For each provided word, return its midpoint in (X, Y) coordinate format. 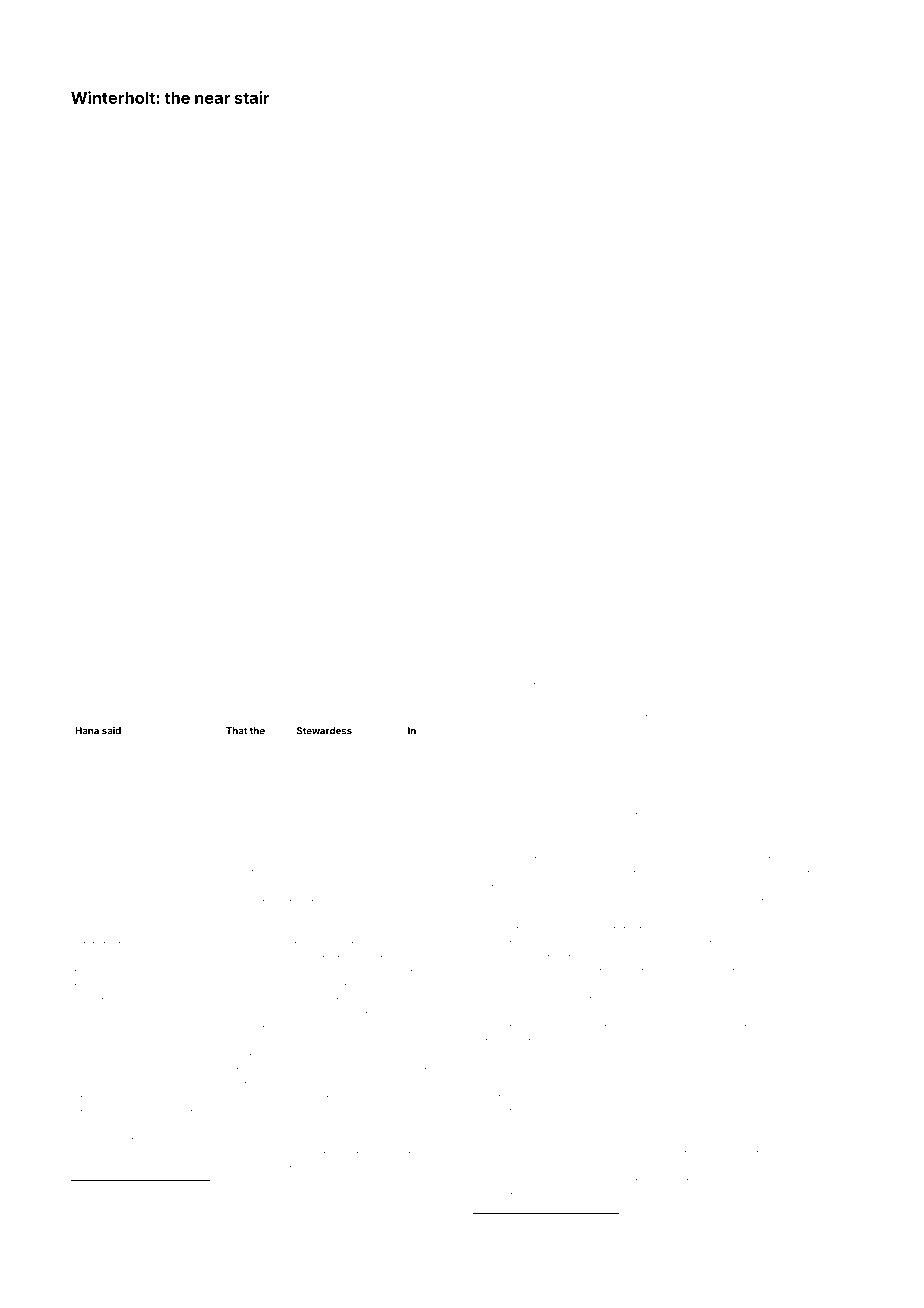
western (552, 813)
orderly (646, 828)
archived (93, 508)
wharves (684, 520)
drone (364, 508)
